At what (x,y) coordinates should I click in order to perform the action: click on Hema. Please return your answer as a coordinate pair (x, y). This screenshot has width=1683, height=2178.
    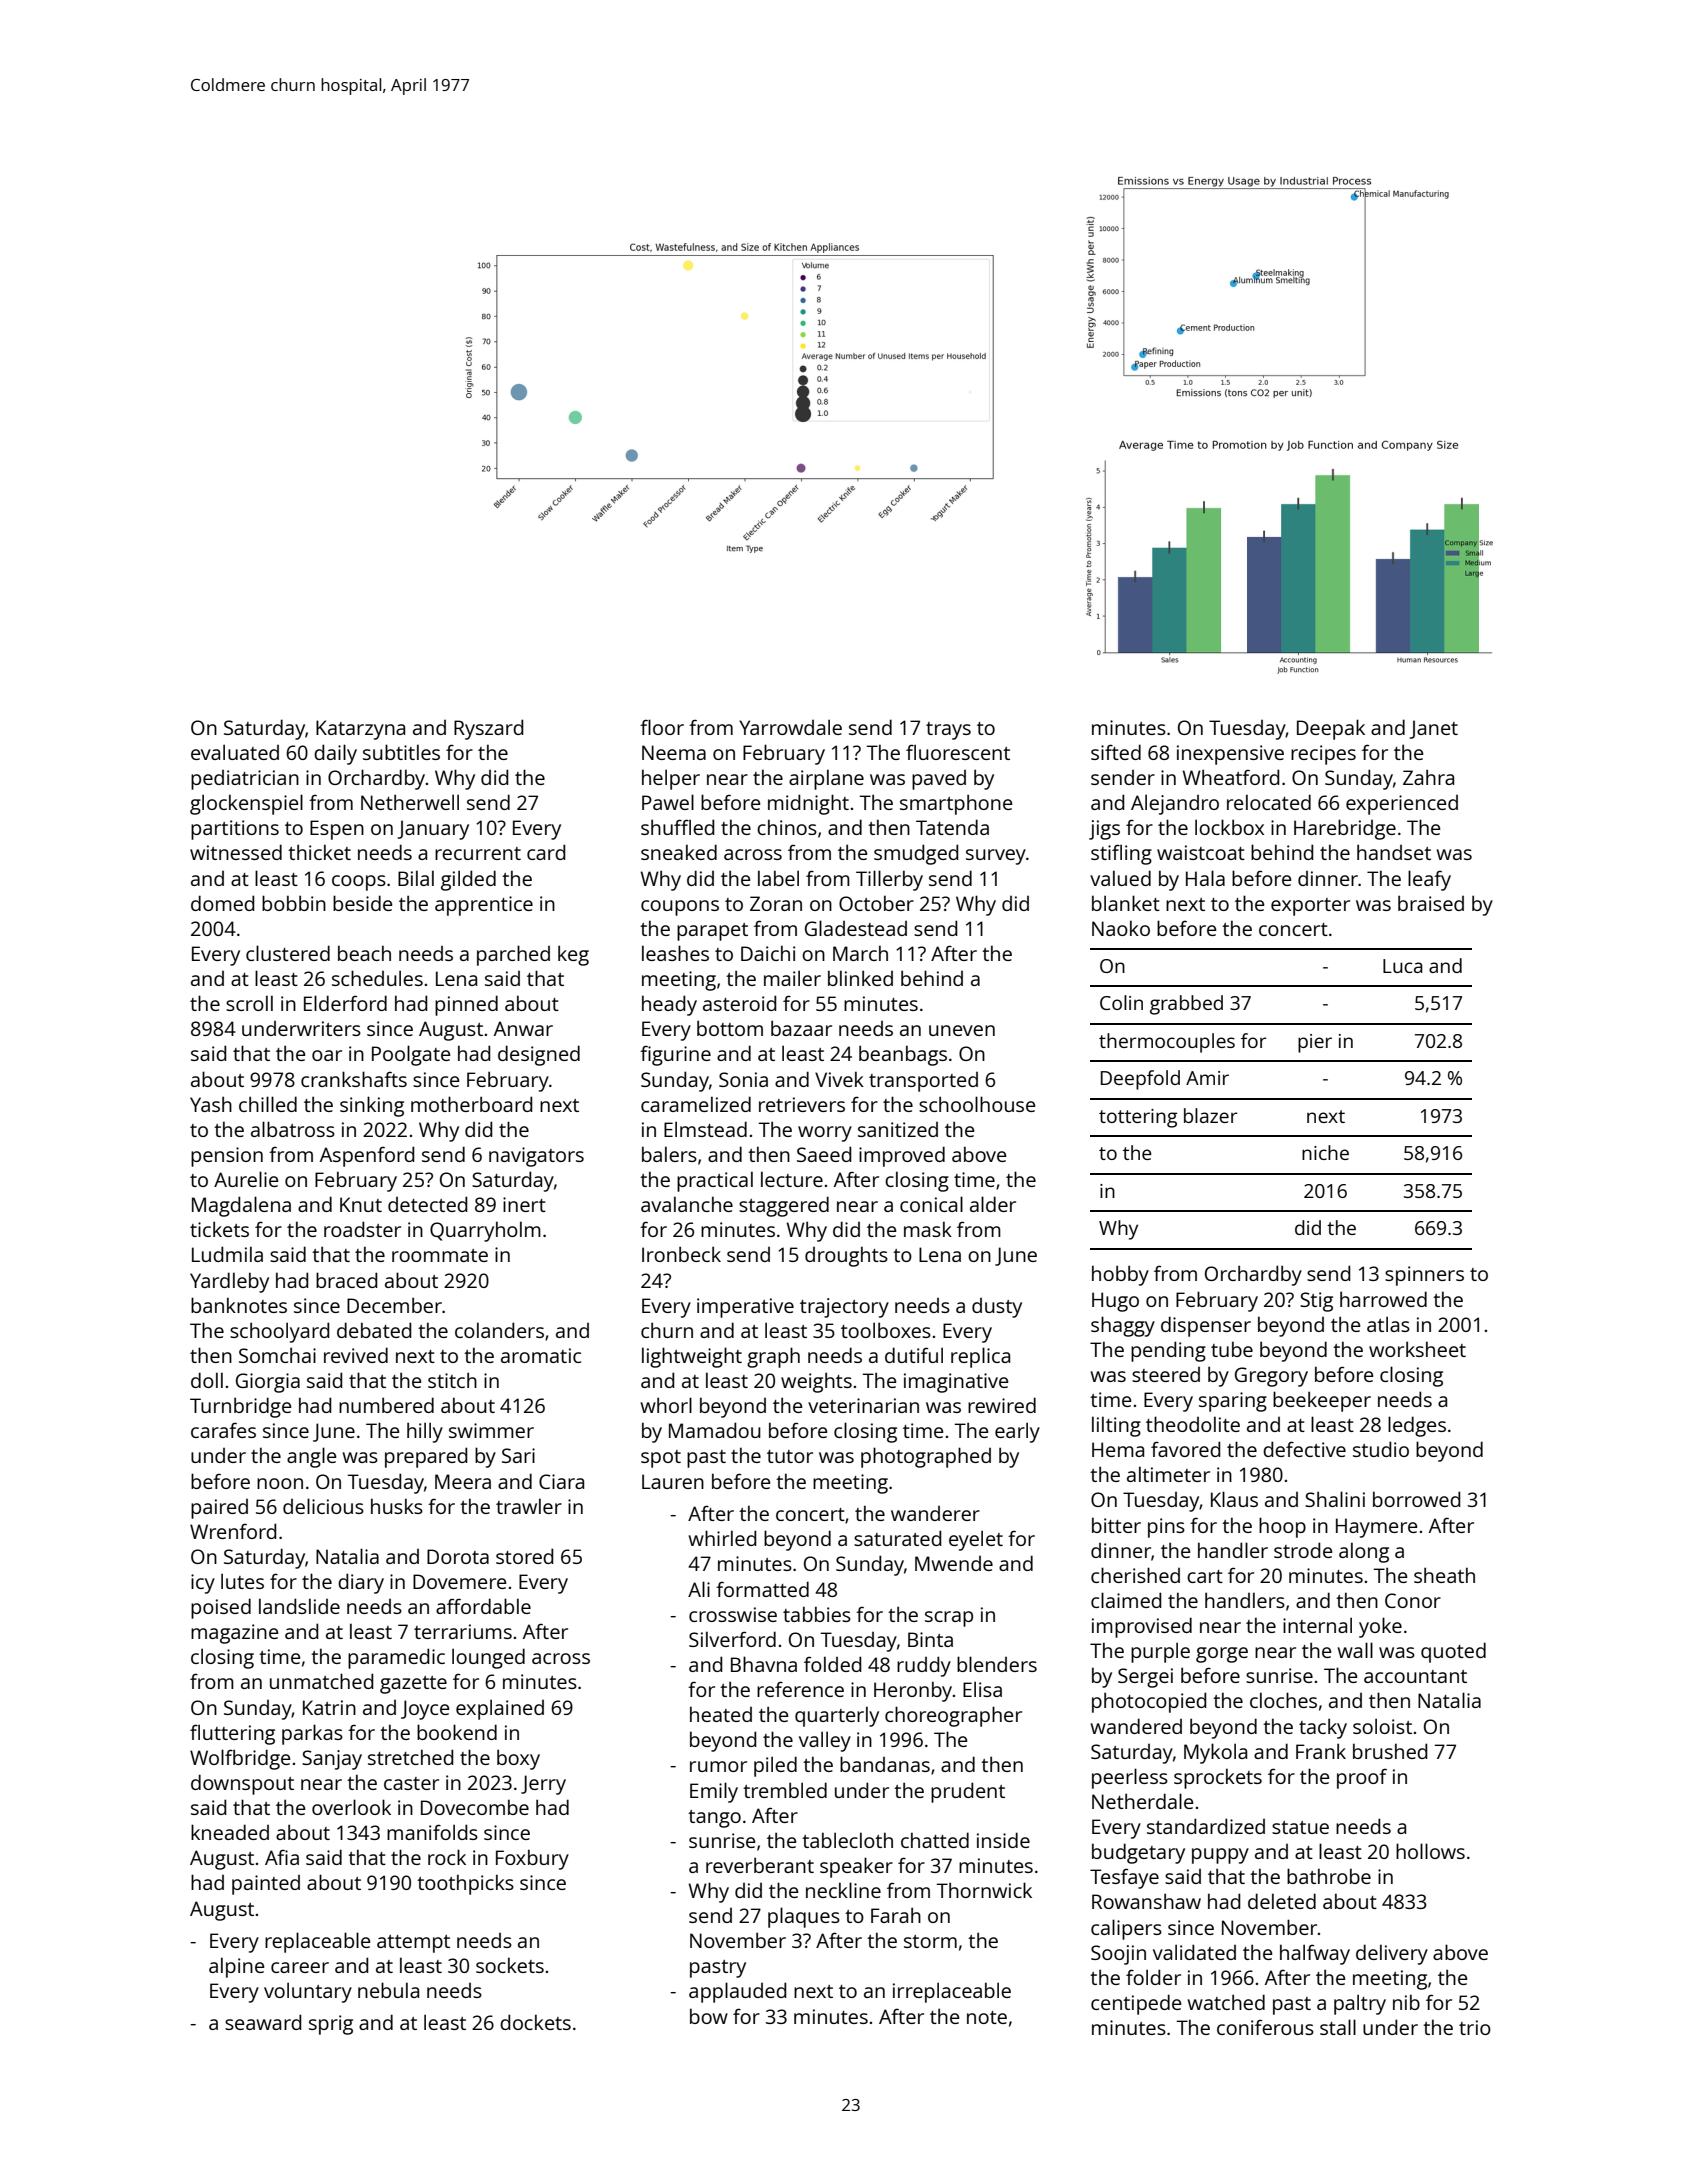
    Looking at the image, I should click on (1118, 1449).
